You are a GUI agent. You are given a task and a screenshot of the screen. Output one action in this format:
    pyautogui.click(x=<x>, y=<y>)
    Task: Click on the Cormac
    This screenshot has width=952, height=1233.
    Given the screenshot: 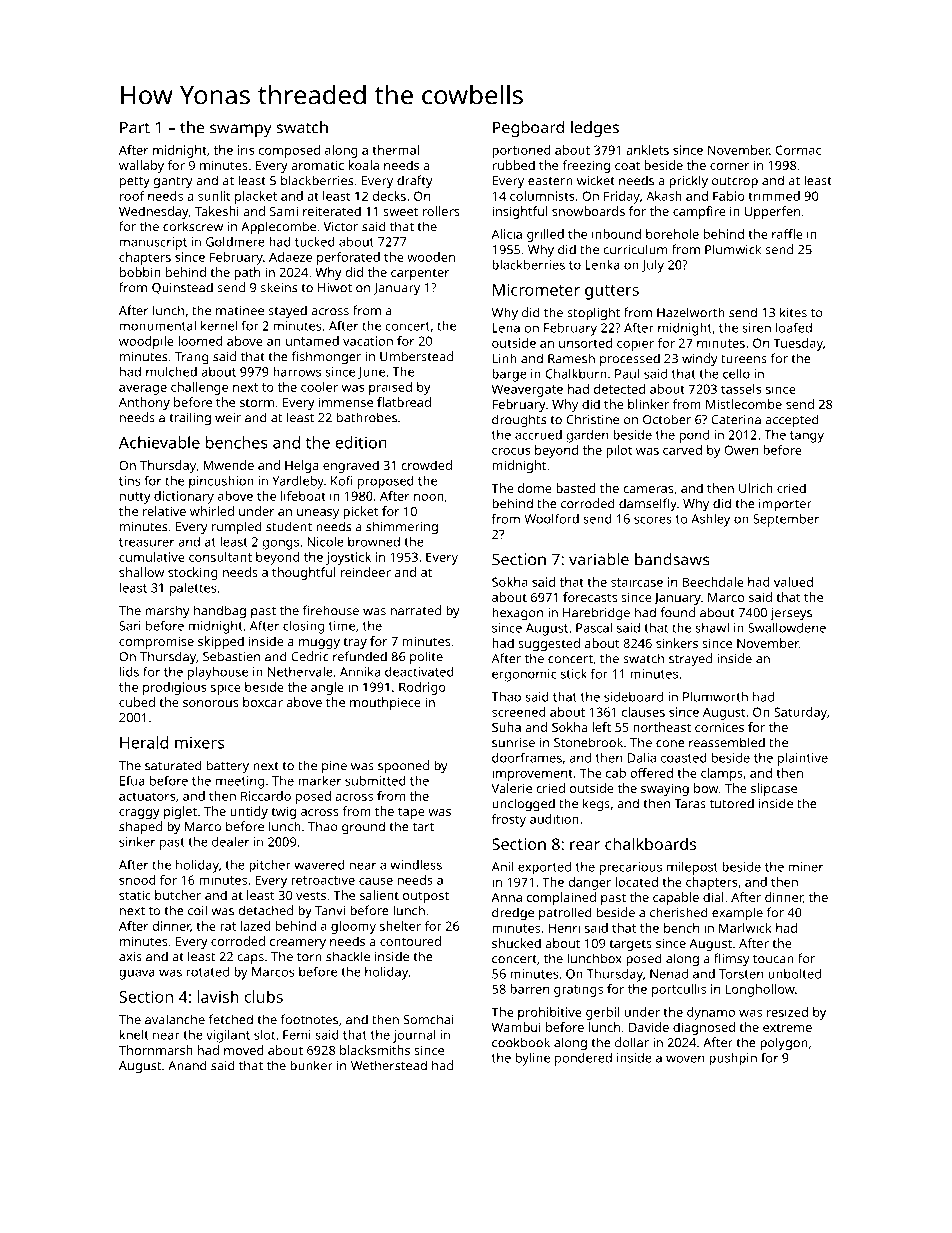 What is the action you would take?
    pyautogui.click(x=798, y=150)
